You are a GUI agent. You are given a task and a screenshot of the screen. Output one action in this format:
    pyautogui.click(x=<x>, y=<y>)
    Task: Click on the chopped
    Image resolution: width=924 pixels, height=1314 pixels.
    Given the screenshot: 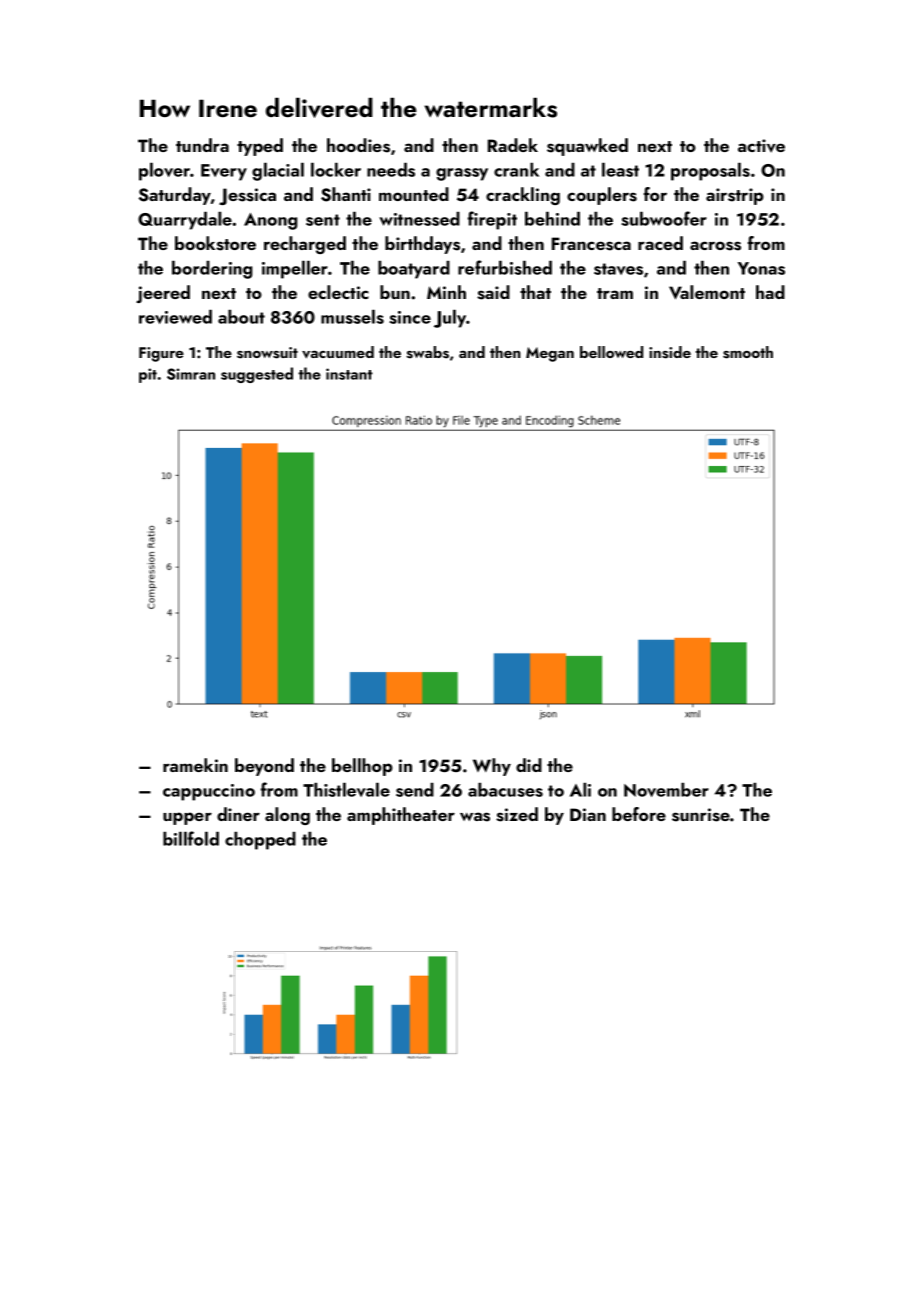 What is the action you would take?
    pyautogui.click(x=260, y=841)
